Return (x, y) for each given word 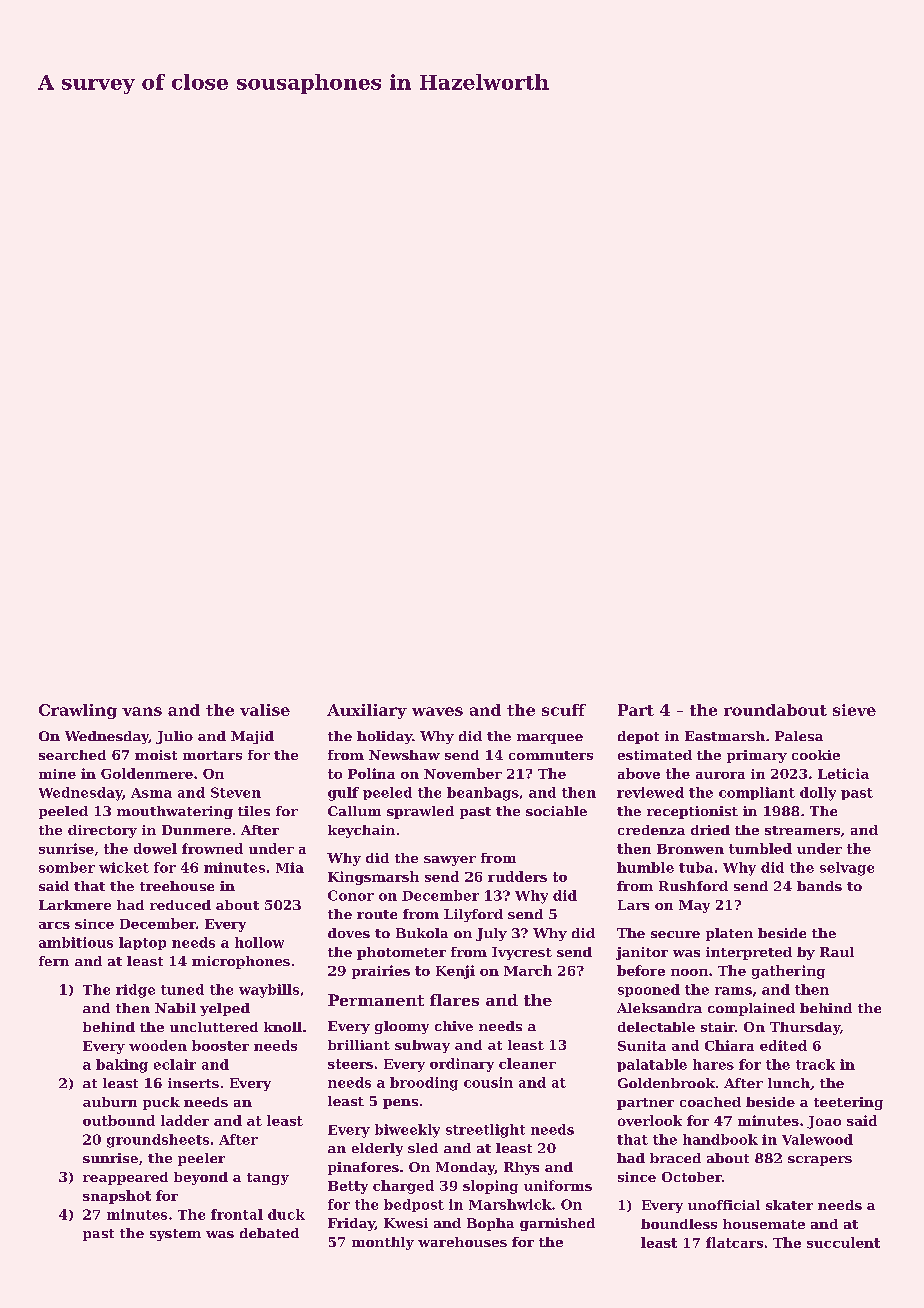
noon (689, 972)
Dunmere (196, 830)
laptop (142, 943)
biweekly (407, 1131)
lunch (789, 1083)
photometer (401, 953)
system (175, 1235)
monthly (383, 1243)
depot (638, 737)
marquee (550, 739)
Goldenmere (147, 773)
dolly (818, 794)
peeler (201, 1159)
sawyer (450, 861)
